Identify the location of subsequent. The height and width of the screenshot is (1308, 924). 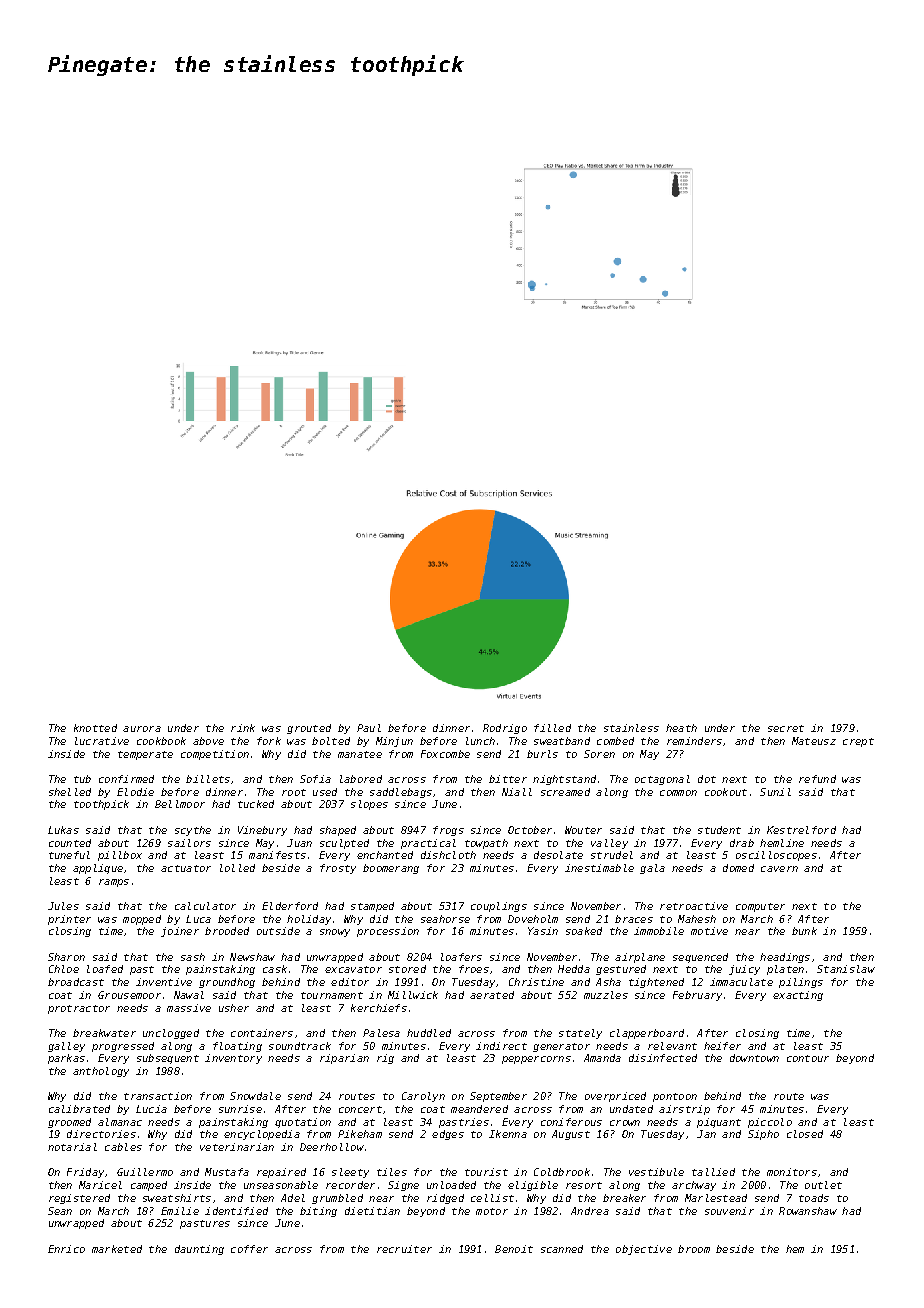
(168, 1059).
